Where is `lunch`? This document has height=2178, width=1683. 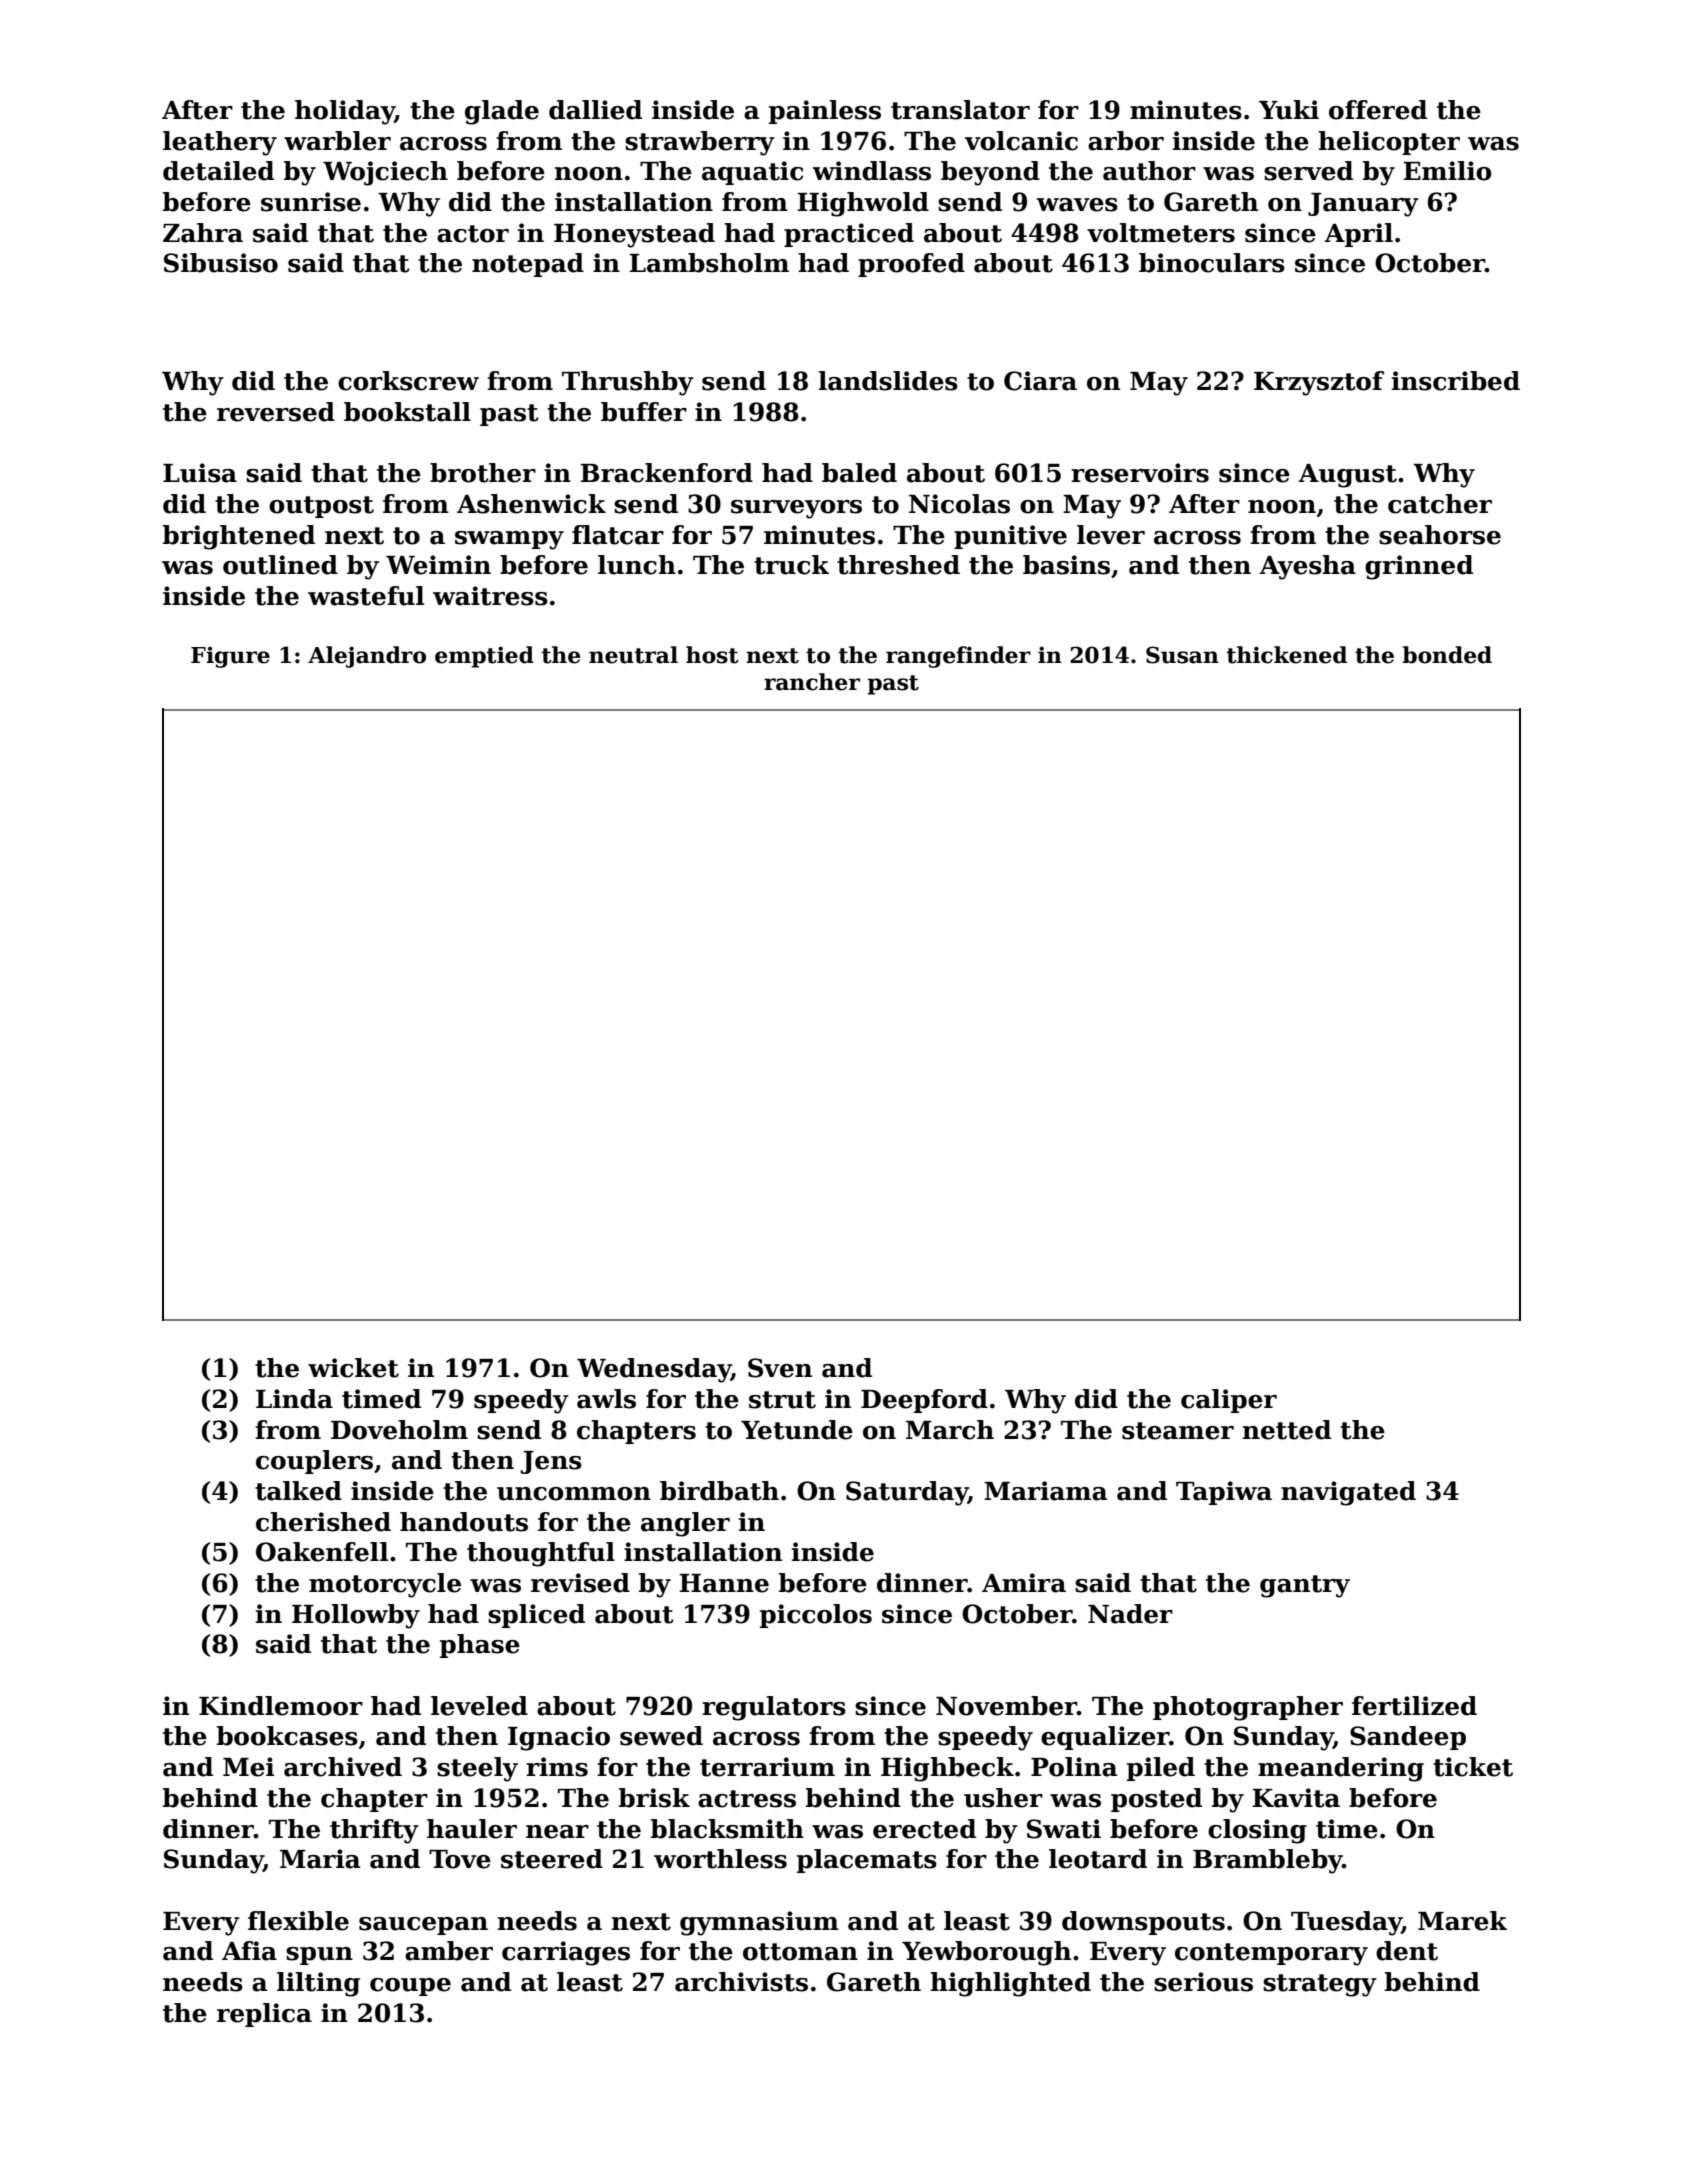
lunch is located at coordinates (637, 565).
